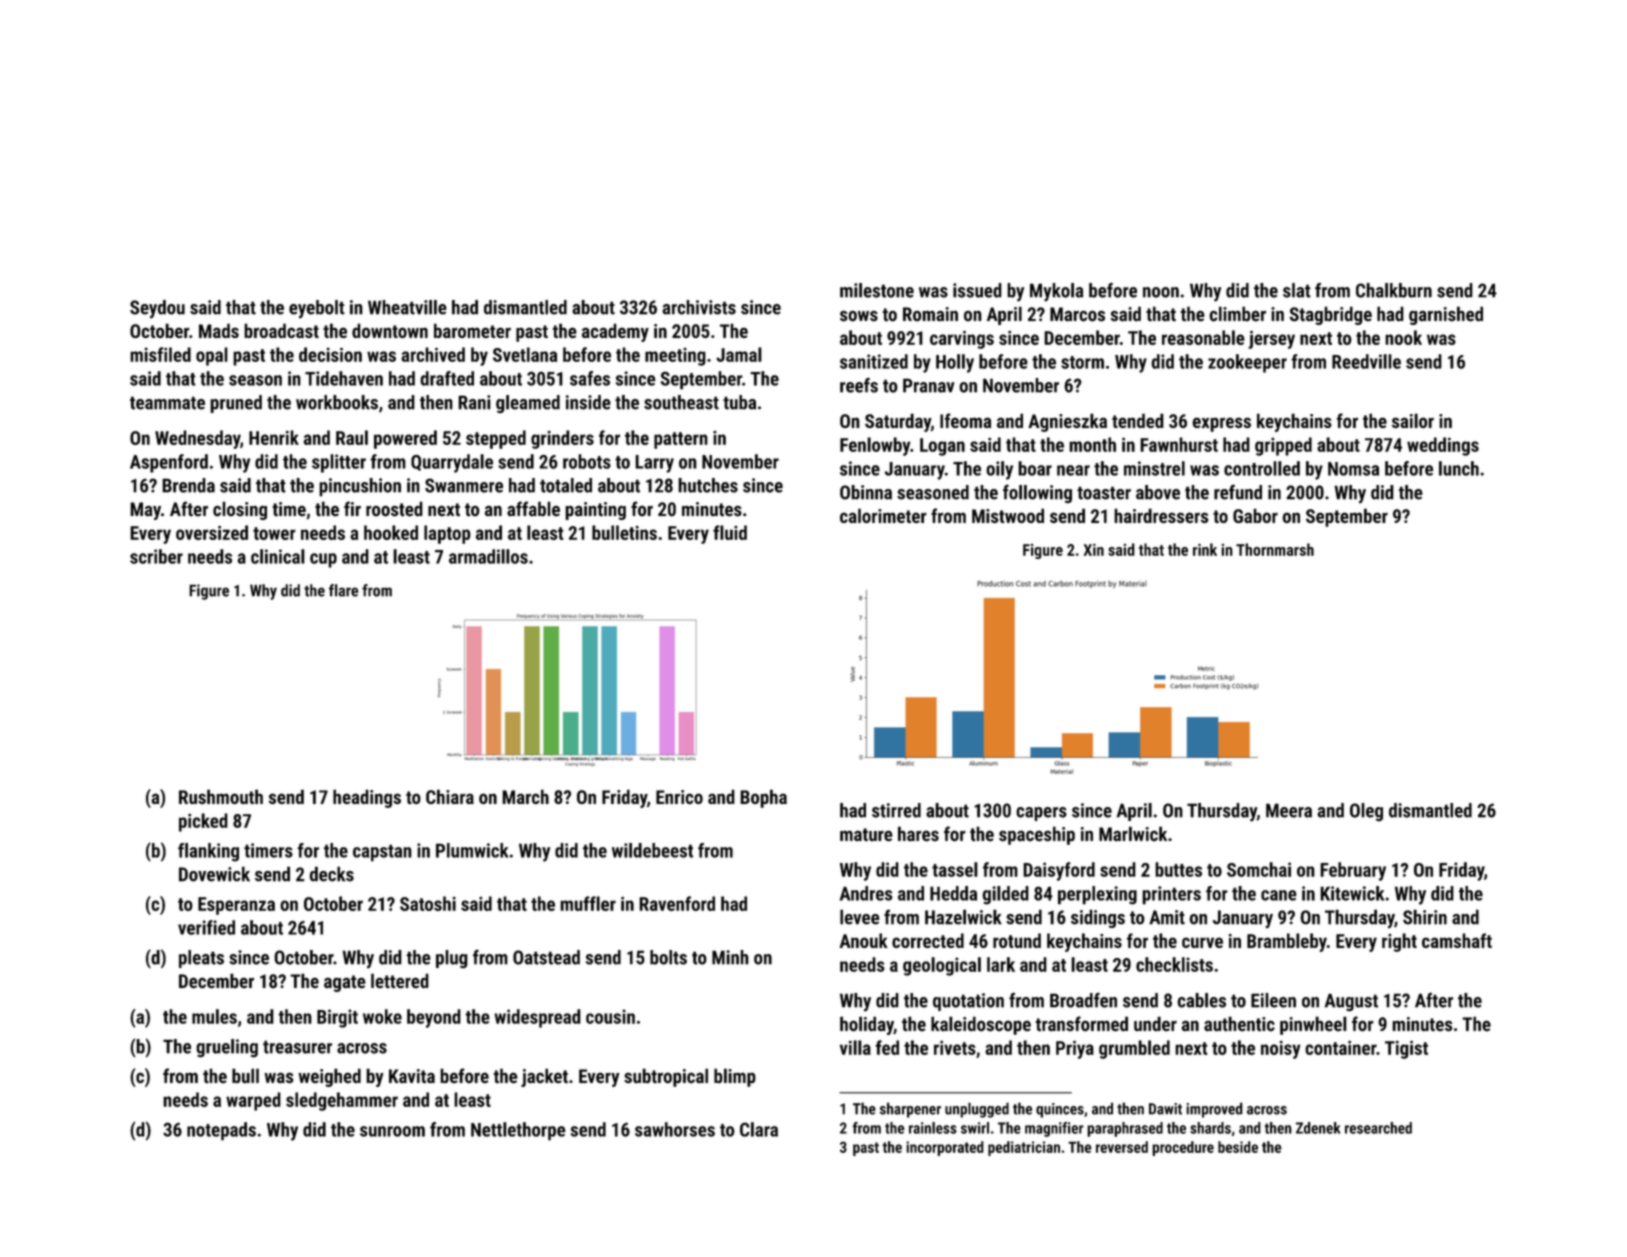  What do you see at coordinates (221, 1131) in the screenshot?
I see `notepads` at bounding box center [221, 1131].
